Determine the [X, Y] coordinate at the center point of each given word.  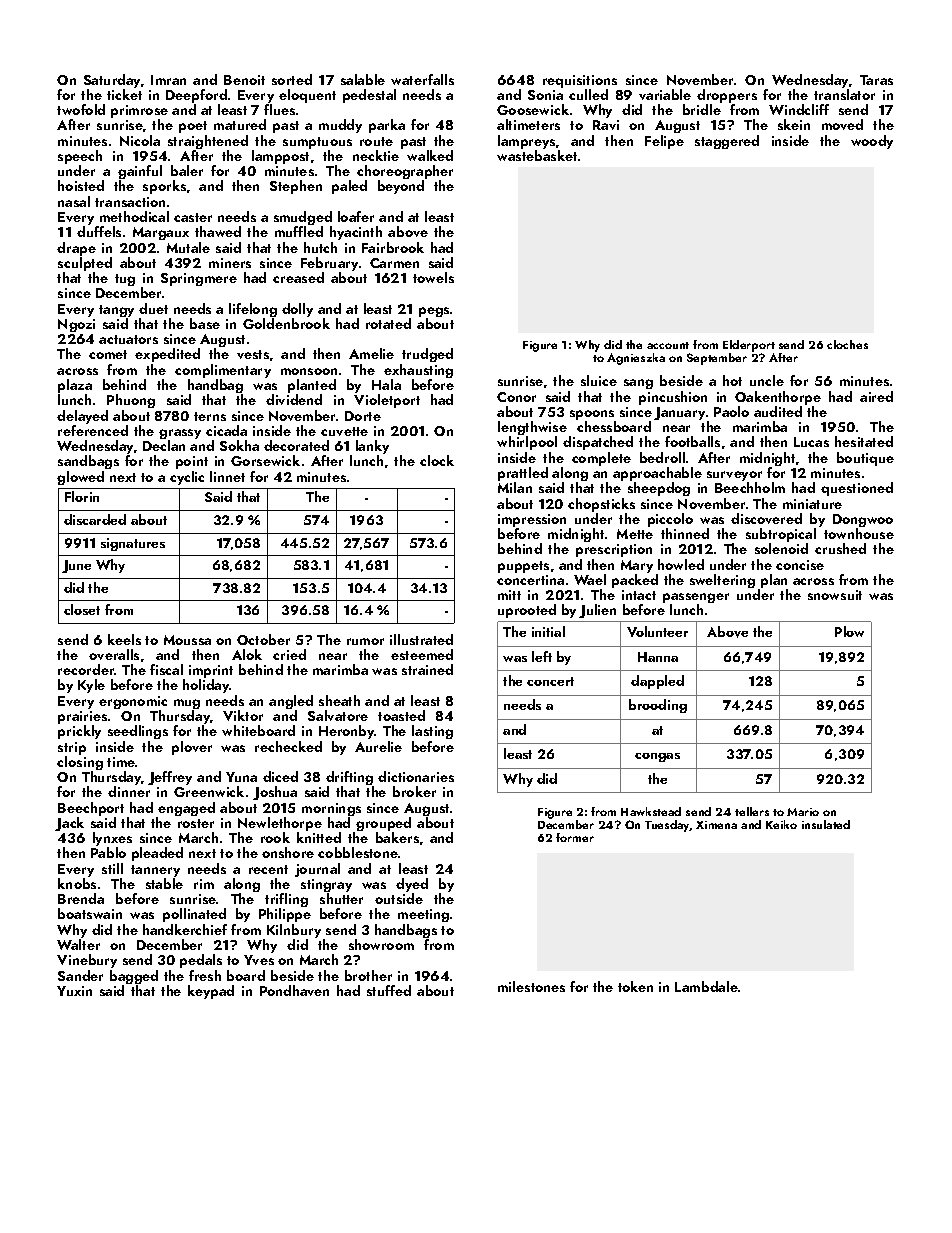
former [575, 837]
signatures [133, 544]
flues [279, 109]
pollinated [194, 915]
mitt [509, 595]
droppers [727, 96]
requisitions [580, 81]
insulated [826, 824]
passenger [696, 599]
